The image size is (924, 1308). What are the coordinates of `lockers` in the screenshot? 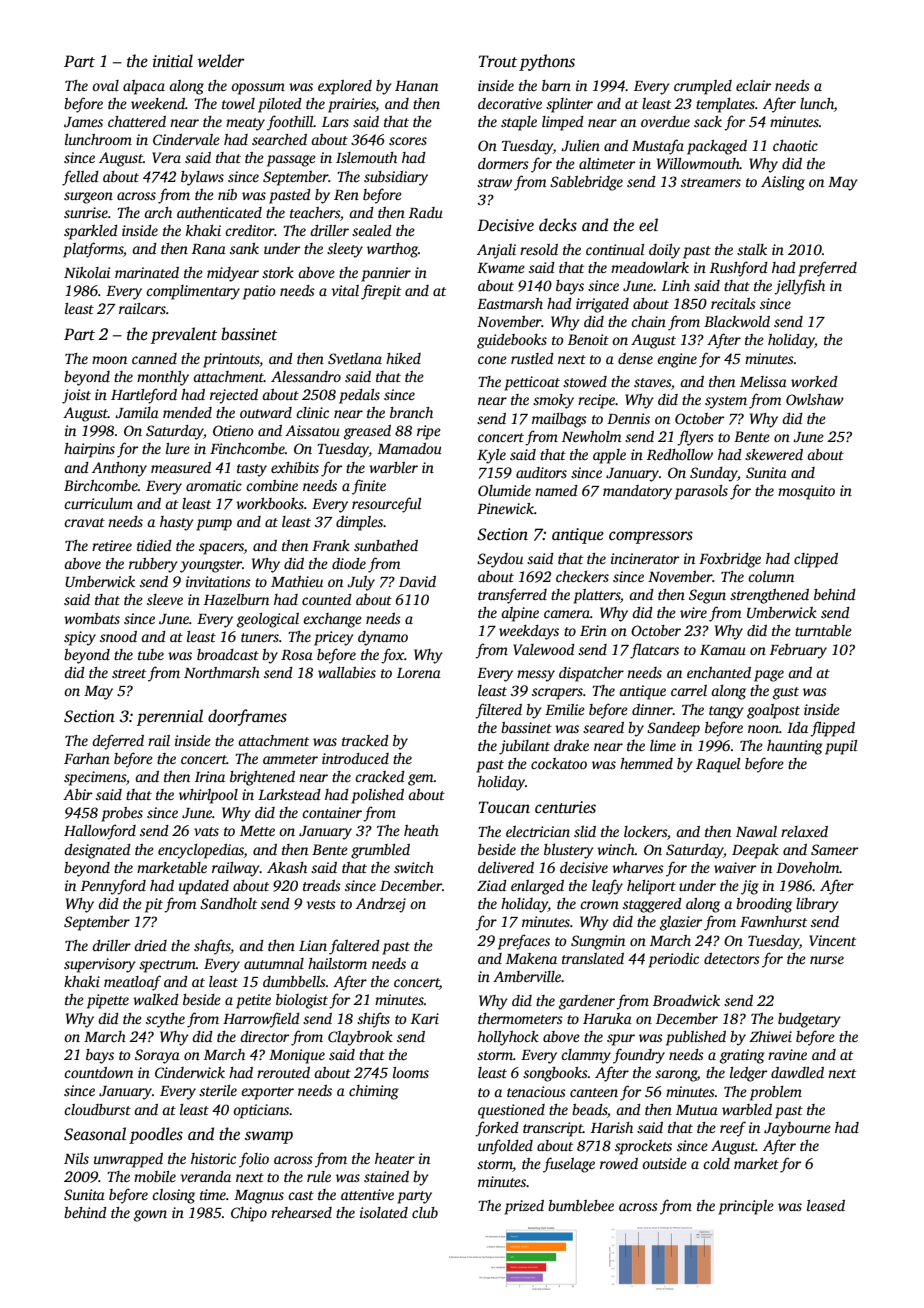 It's located at (645, 831).
